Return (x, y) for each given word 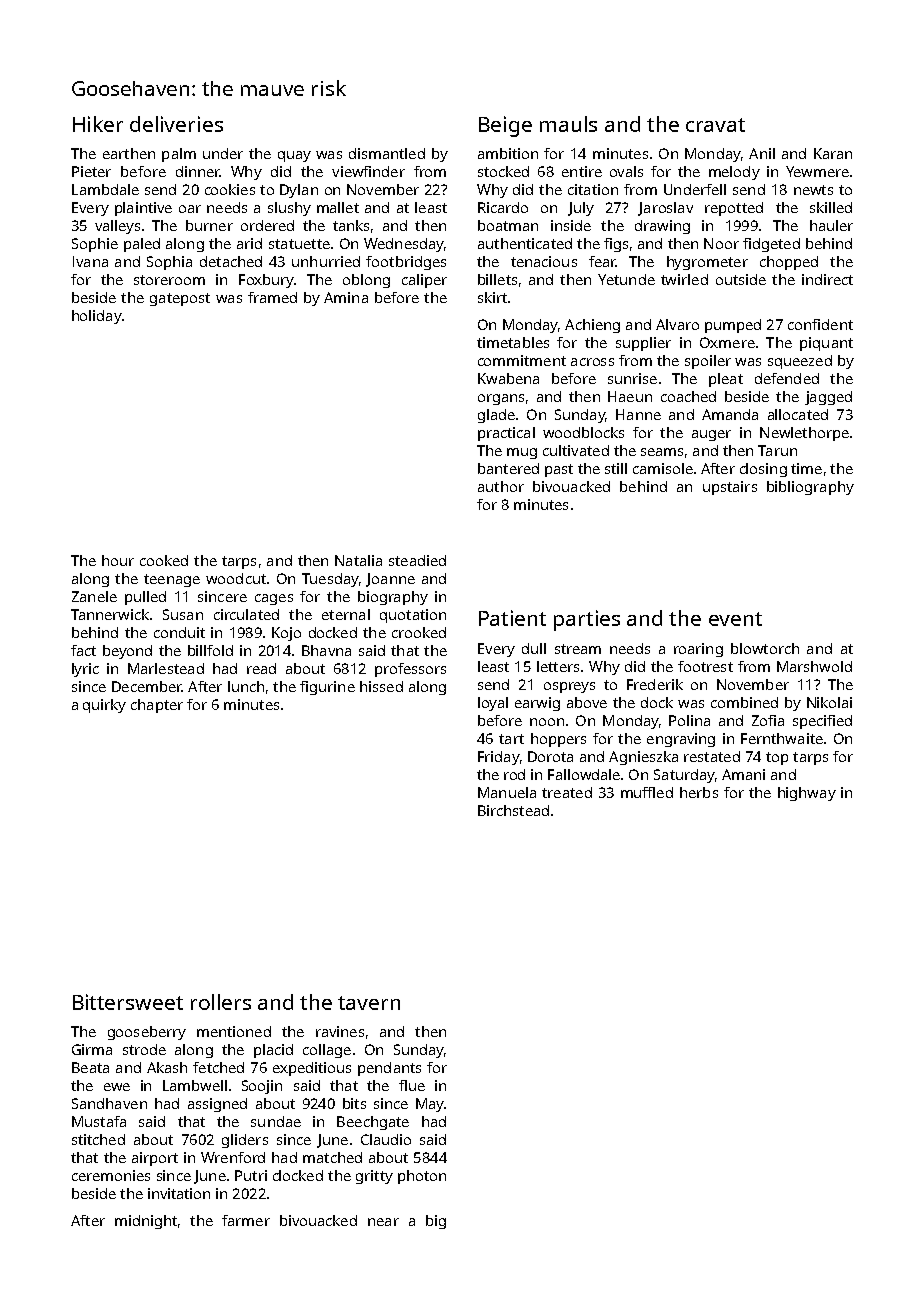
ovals (626, 171)
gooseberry (147, 1033)
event (735, 619)
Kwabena (508, 378)
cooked (164, 560)
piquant (826, 344)
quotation (413, 616)
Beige (505, 126)
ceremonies (111, 1175)
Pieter (91, 171)
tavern (369, 1003)
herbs (699, 792)
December (146, 686)
